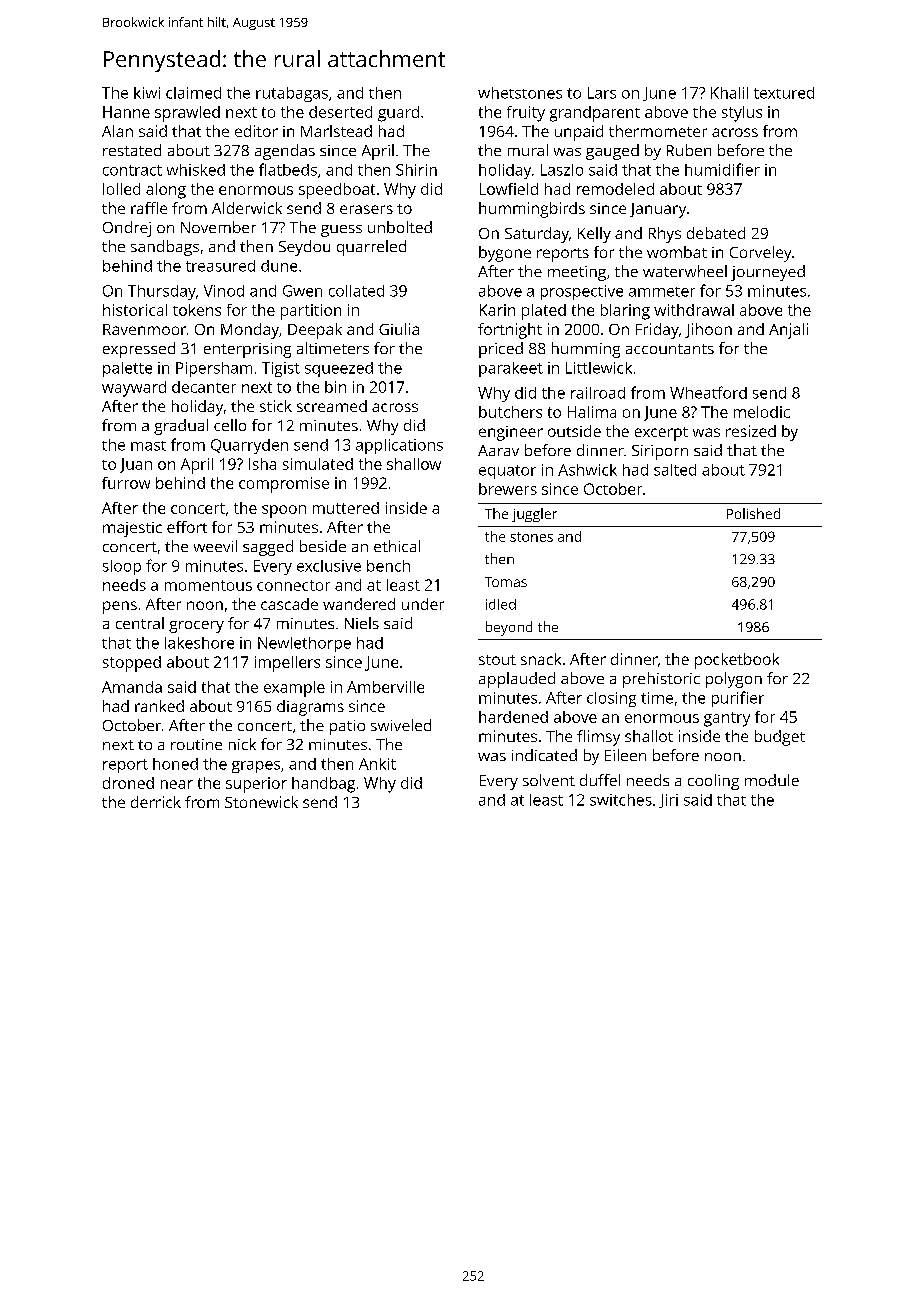 Image resolution: width=924 pixels, height=1314 pixels. What do you see at coordinates (128, 783) in the document?
I see `droned` at bounding box center [128, 783].
